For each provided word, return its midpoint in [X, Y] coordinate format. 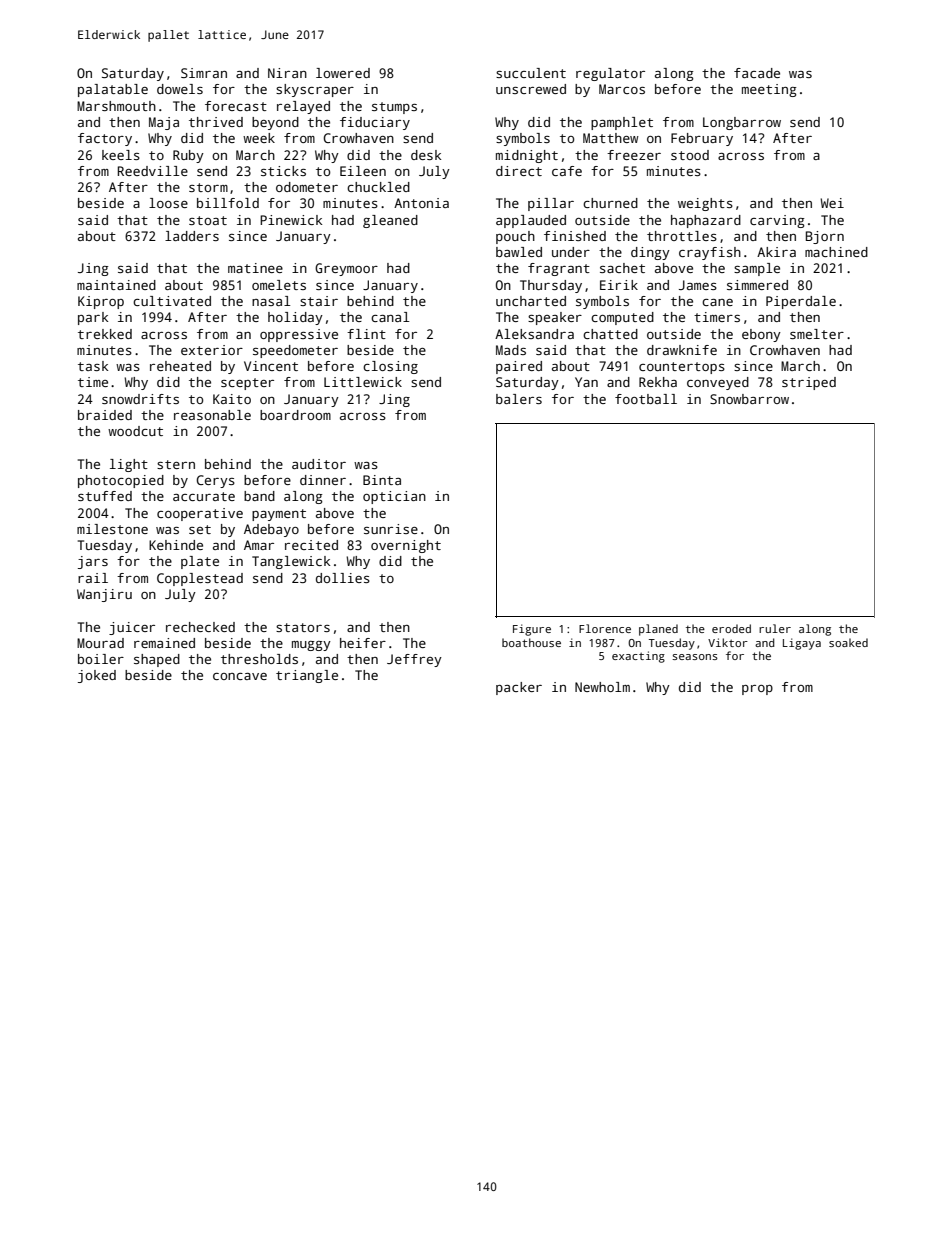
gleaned [390, 221]
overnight [406, 546]
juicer [132, 628]
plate [200, 562]
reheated [180, 366]
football [646, 399]
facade [757, 73]
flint [366, 334]
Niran [287, 73]
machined [836, 252]
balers [519, 399]
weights [705, 204]
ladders [192, 236]
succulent [531, 73]
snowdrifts [140, 399]
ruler [775, 628]
